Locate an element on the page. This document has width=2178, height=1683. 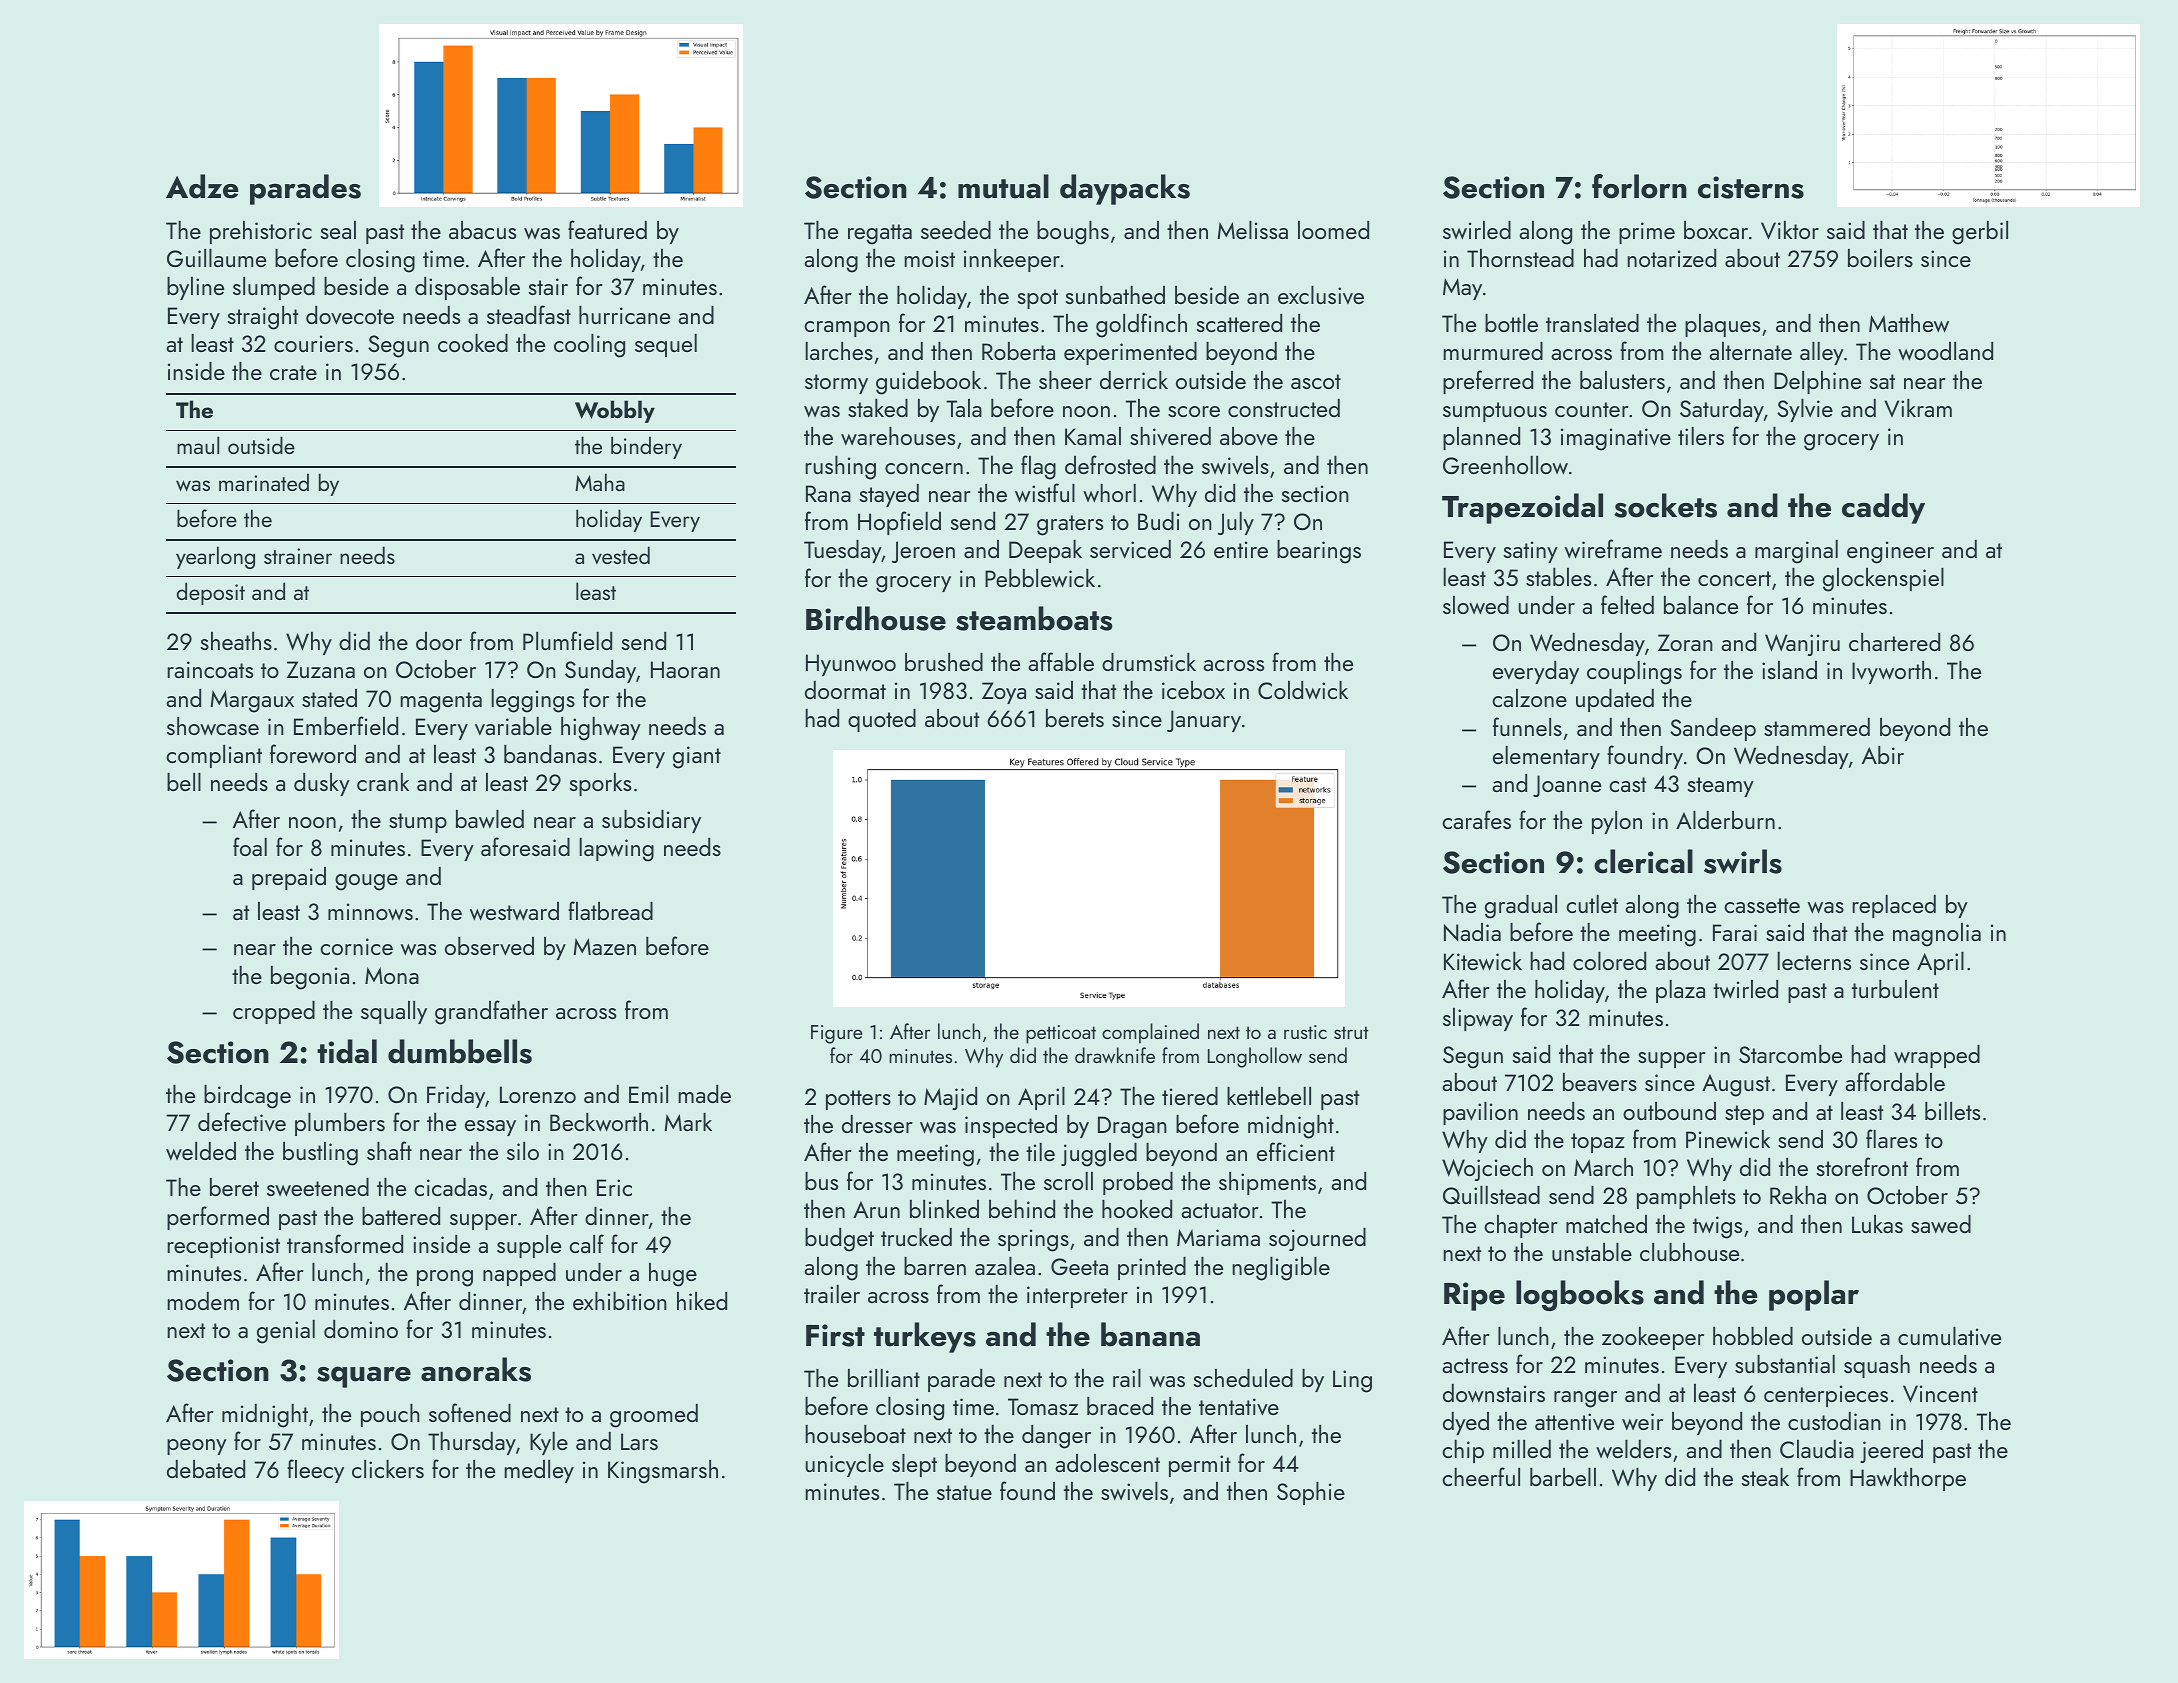
seal is located at coordinates (338, 230).
